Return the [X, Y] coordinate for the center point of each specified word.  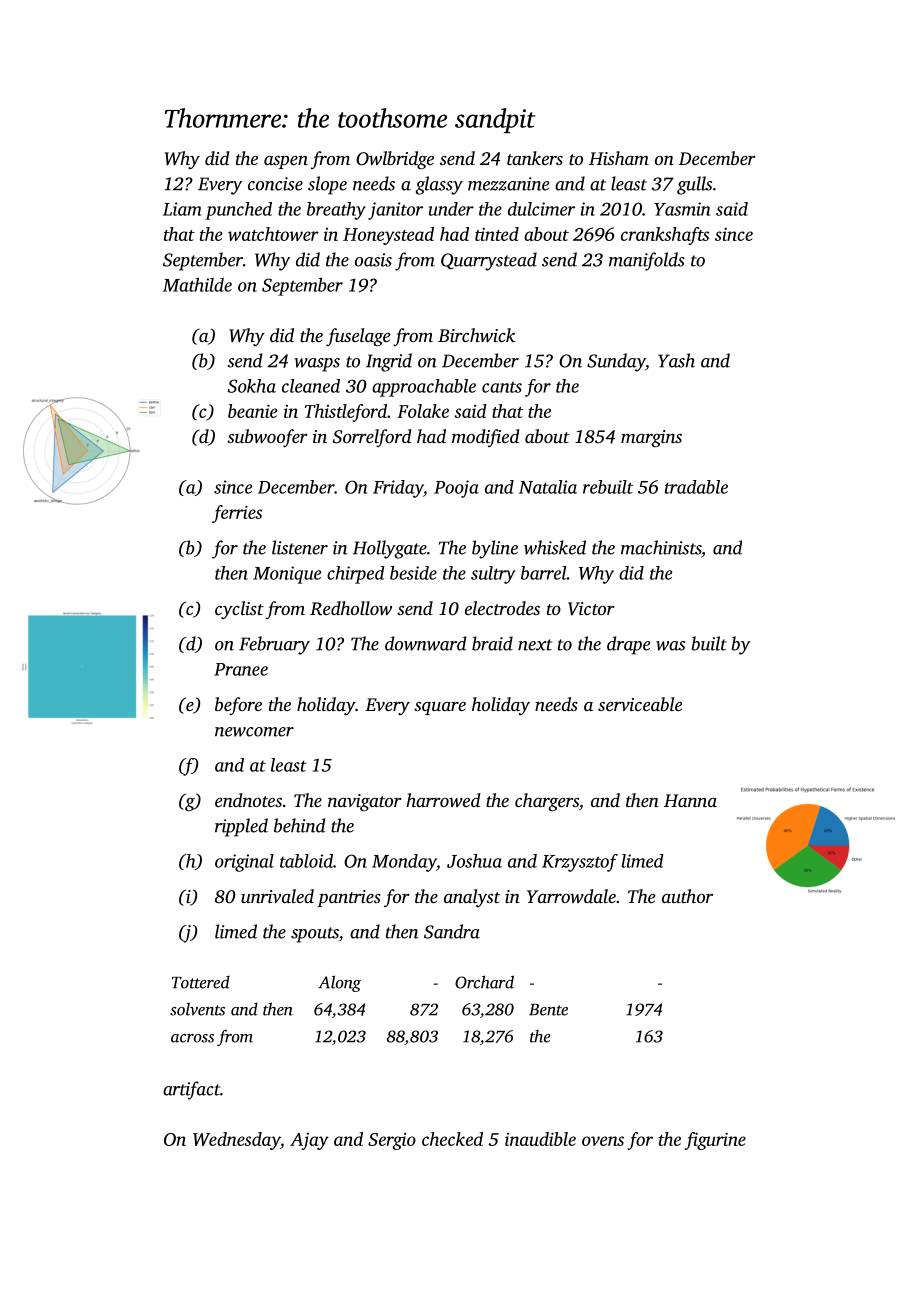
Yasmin [682, 209]
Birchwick [476, 335]
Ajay [309, 1141]
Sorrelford [372, 438]
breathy [336, 211]
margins [651, 438]
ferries [237, 514]
